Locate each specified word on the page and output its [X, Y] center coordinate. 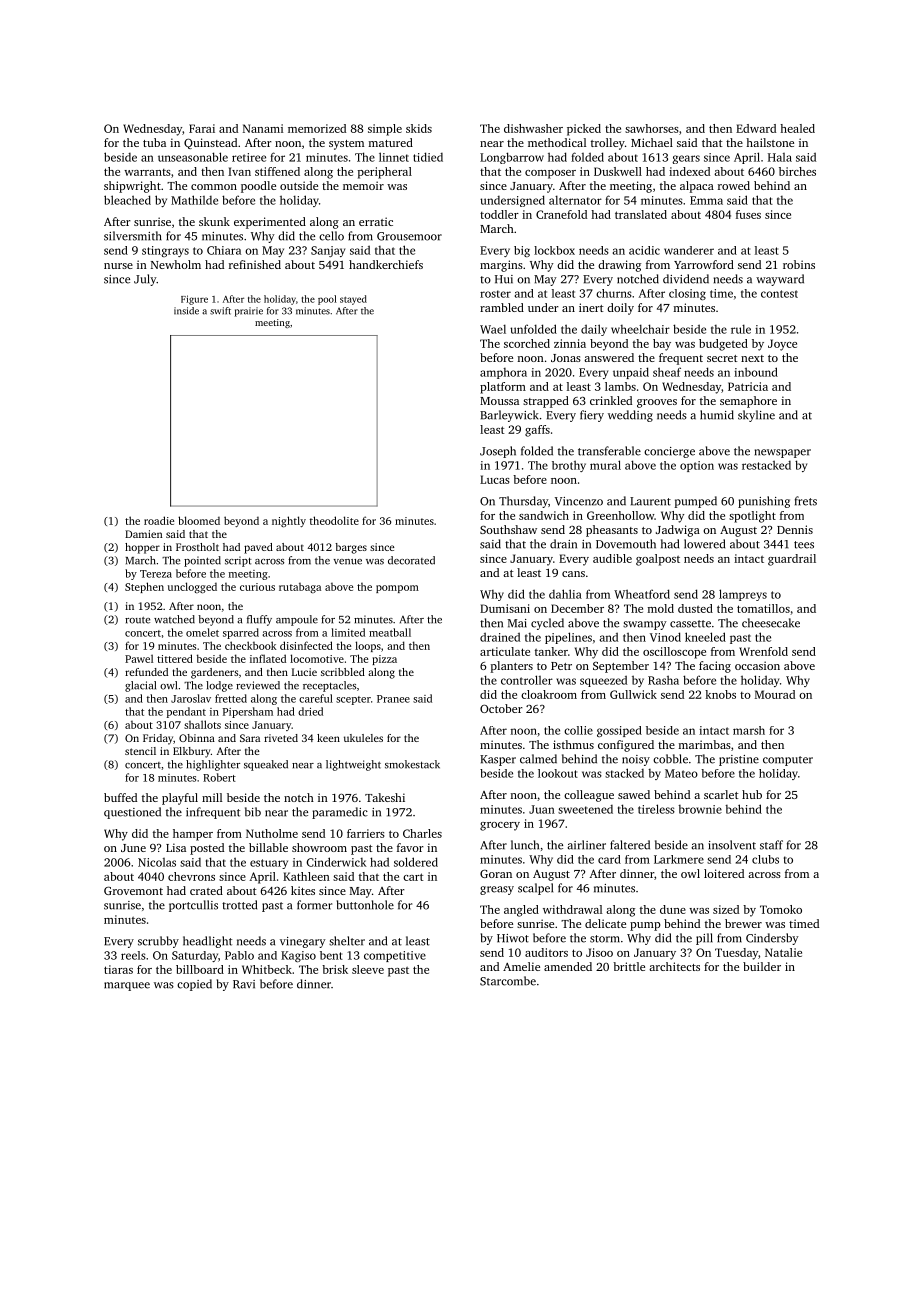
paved [258, 548]
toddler [499, 214]
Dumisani [505, 608]
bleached [127, 200]
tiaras [118, 969]
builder [762, 966]
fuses [748, 214]
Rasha [663, 680]
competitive [395, 956]
